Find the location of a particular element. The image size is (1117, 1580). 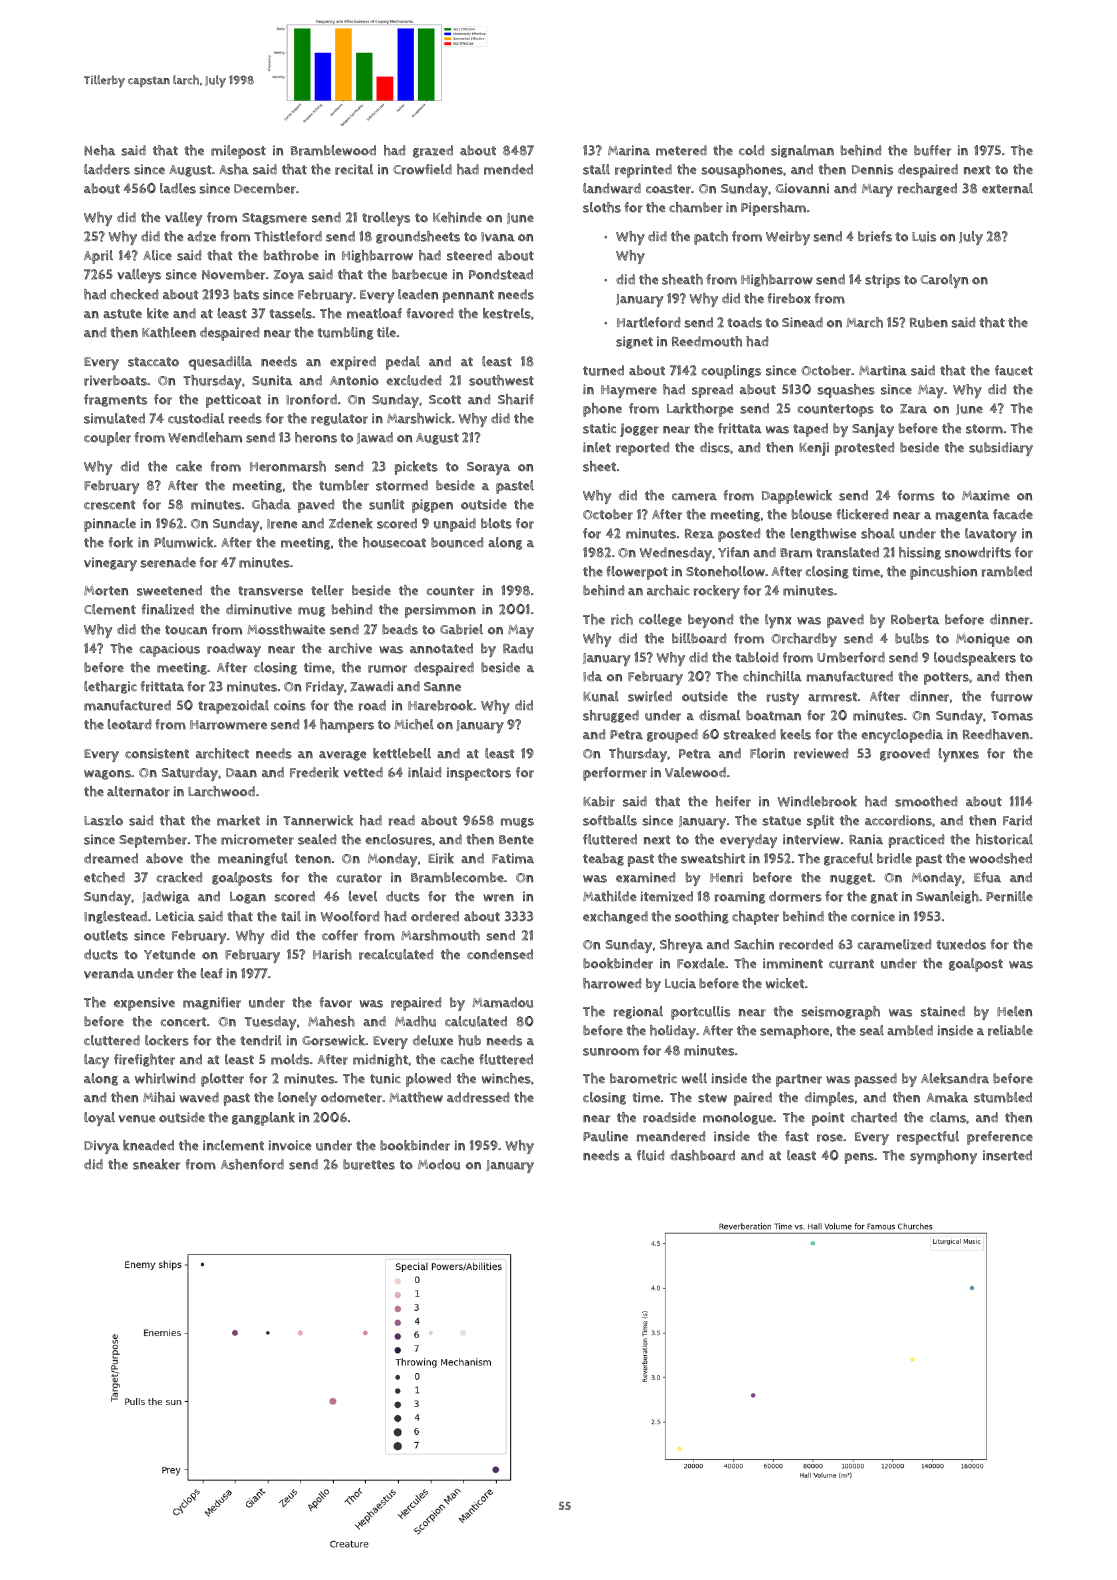

flowerpot is located at coordinates (637, 573).
